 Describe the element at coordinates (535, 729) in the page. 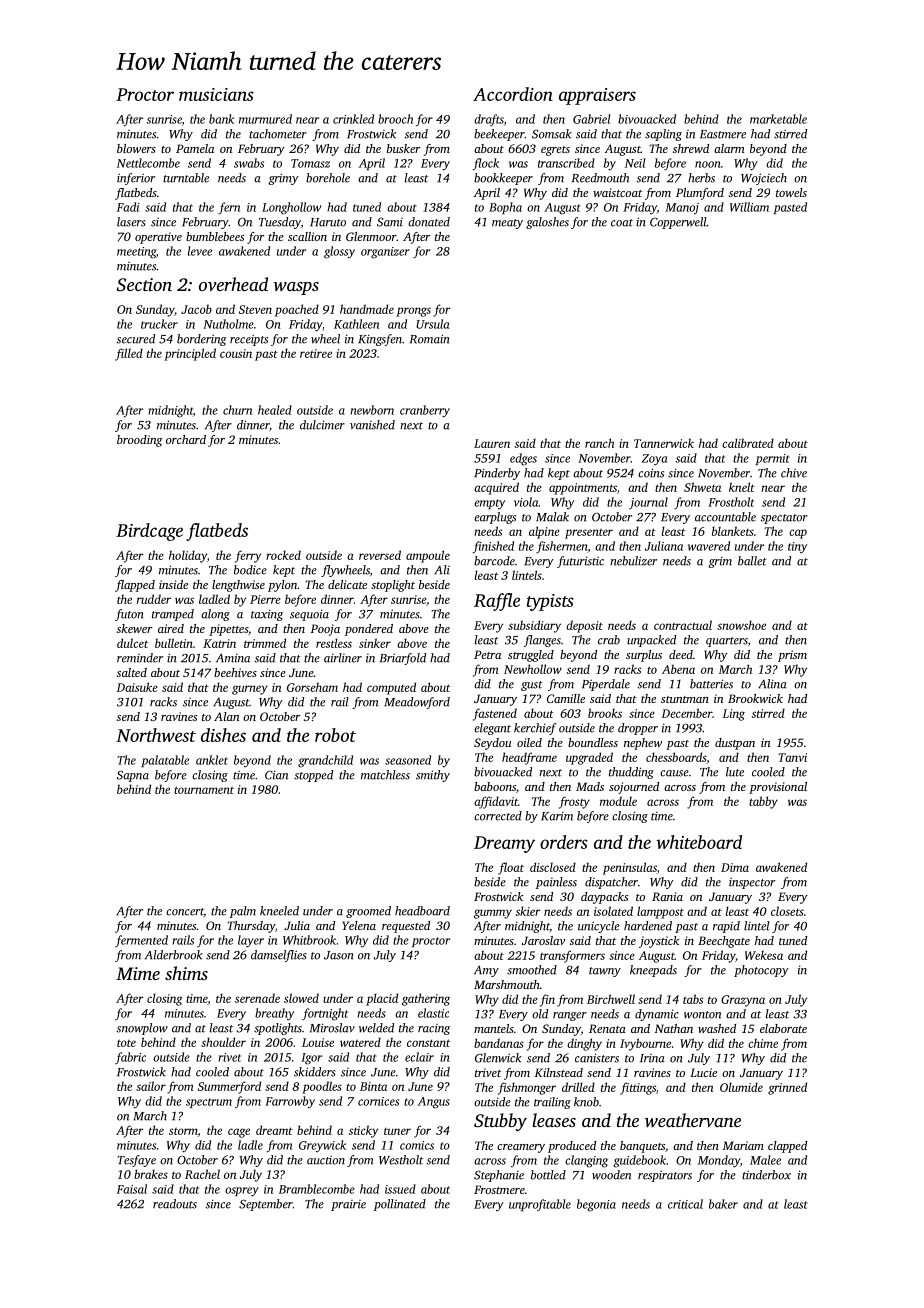

I see `kerchief` at that location.
